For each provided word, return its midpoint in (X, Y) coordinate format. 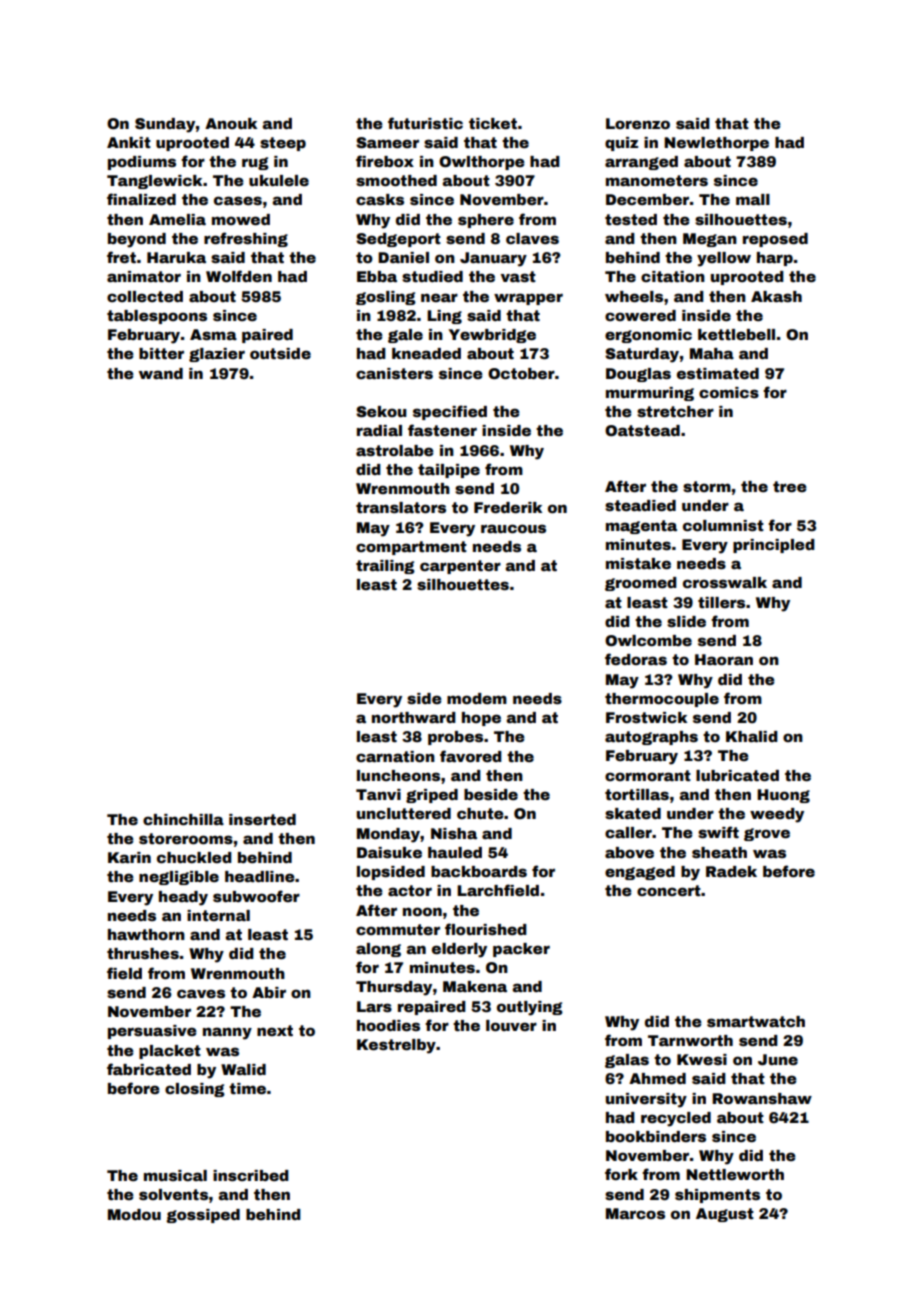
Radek (731, 871)
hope (481, 719)
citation (673, 276)
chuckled (194, 857)
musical (175, 1175)
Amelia (177, 219)
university (646, 1100)
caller (628, 832)
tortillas (637, 794)
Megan (710, 240)
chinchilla (183, 819)
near (439, 297)
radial (379, 430)
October (521, 373)
